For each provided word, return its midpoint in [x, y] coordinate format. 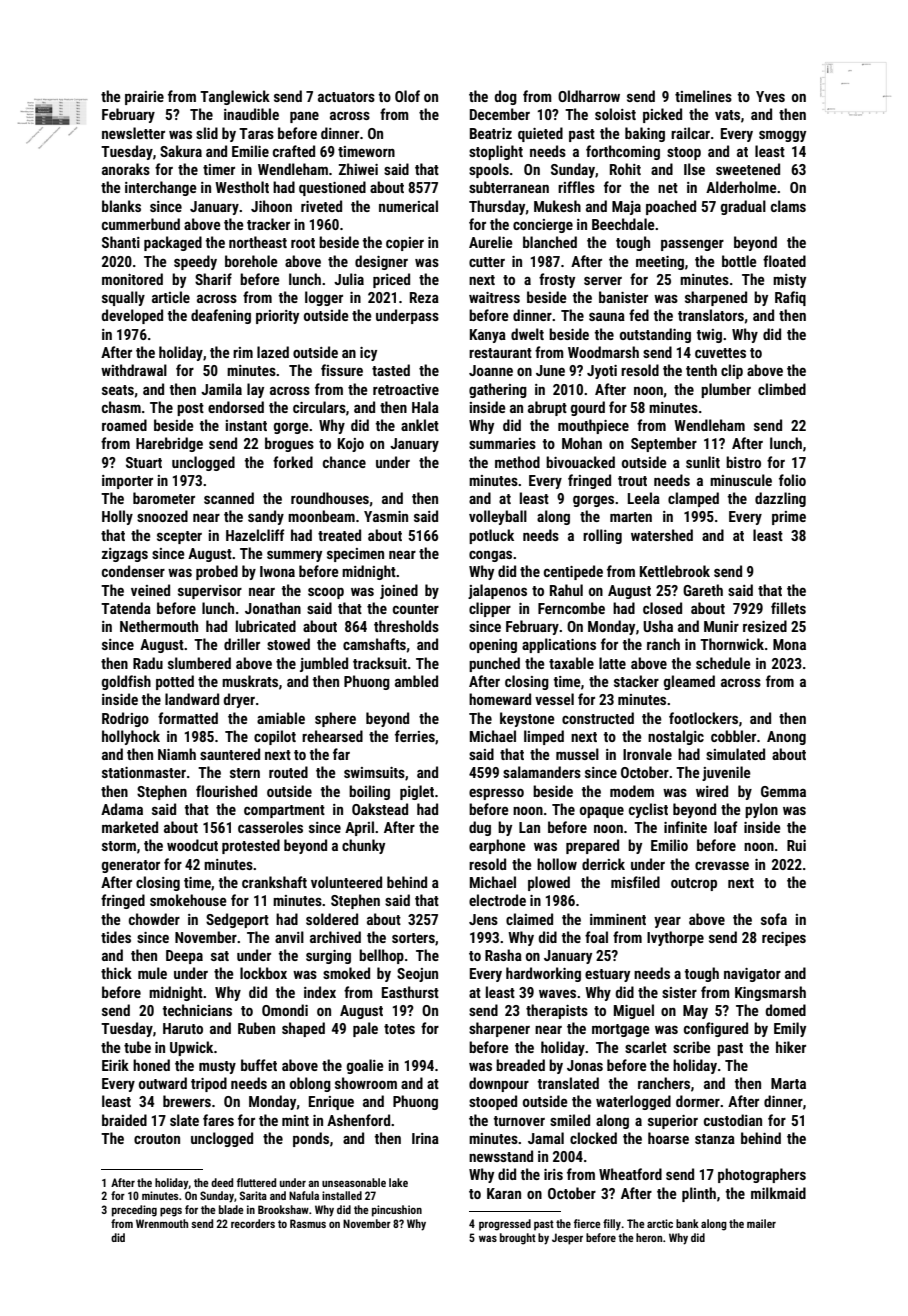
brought [518, 1239]
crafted [294, 151]
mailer [761, 1223]
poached [671, 207]
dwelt [527, 334]
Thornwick [732, 644]
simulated [735, 754]
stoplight [496, 152]
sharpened [716, 298]
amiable [281, 718]
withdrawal [134, 370]
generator [131, 866]
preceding [134, 1211]
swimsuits [374, 772]
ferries [415, 736]
